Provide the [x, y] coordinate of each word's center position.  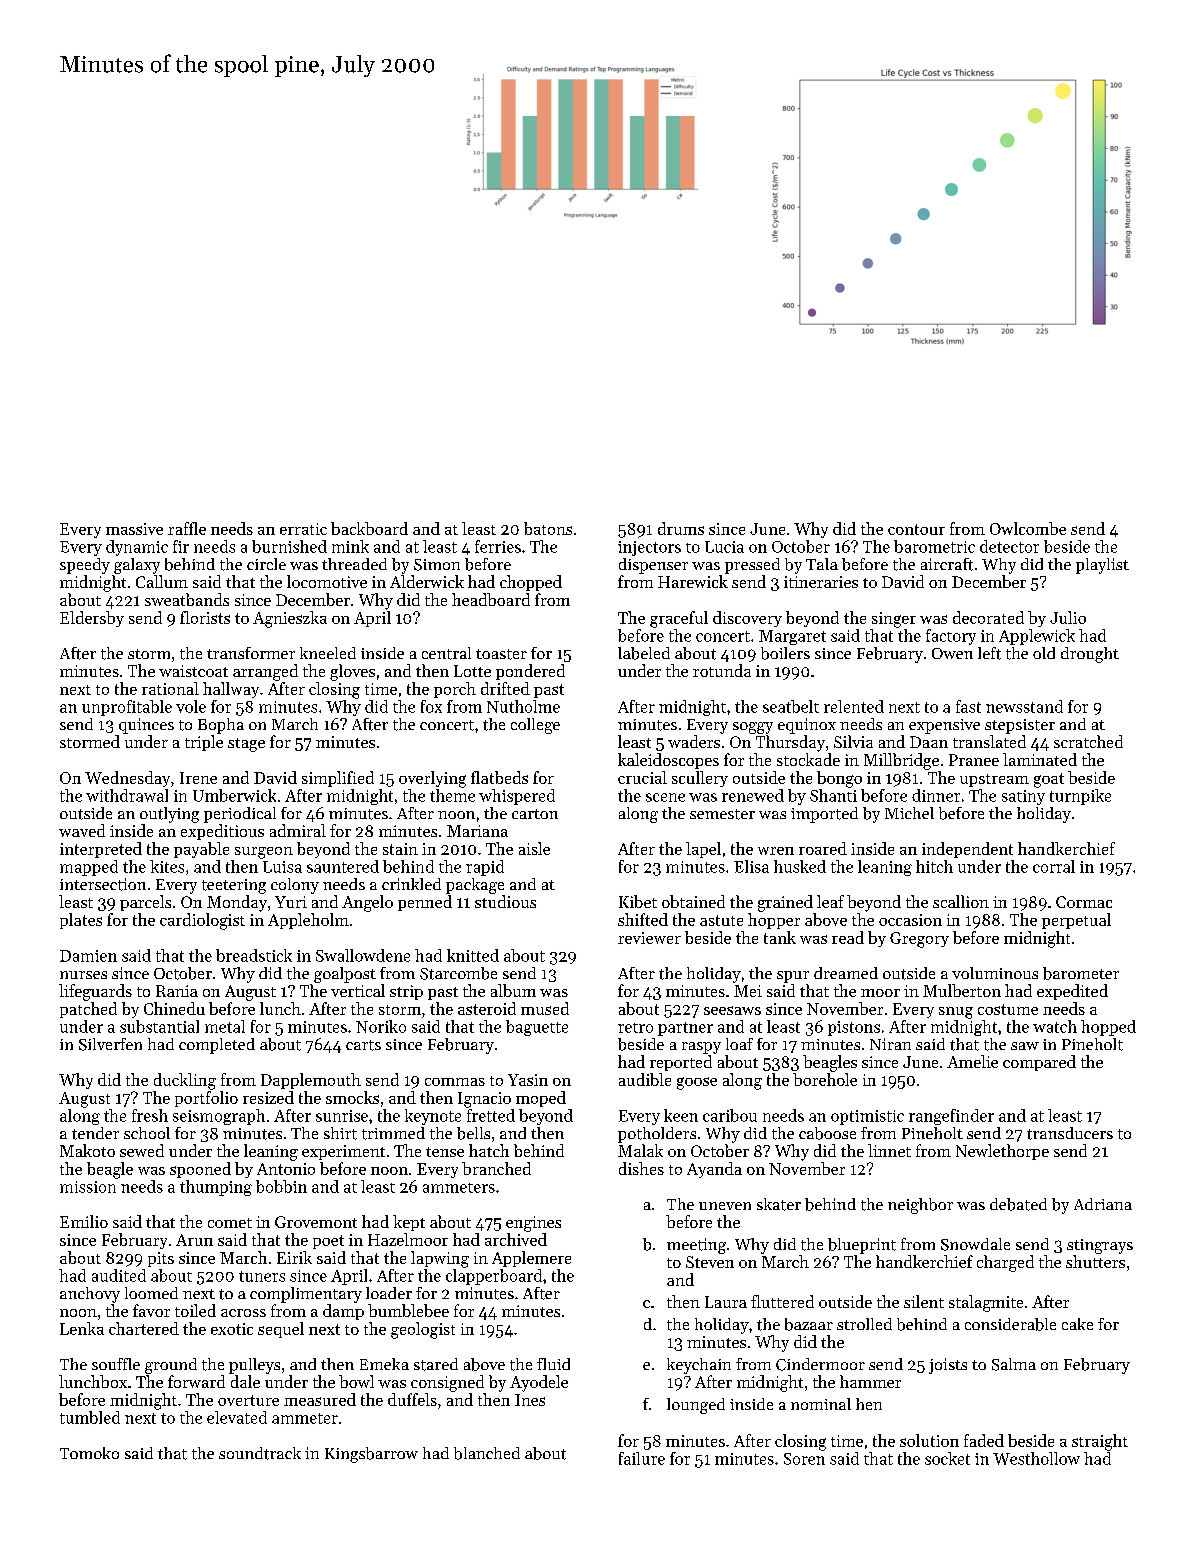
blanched [487, 1453]
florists [205, 617]
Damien [88, 956]
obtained [693, 901]
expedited [1072, 992]
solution [929, 1440]
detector [1009, 546]
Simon [437, 565]
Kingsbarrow [371, 1455]
